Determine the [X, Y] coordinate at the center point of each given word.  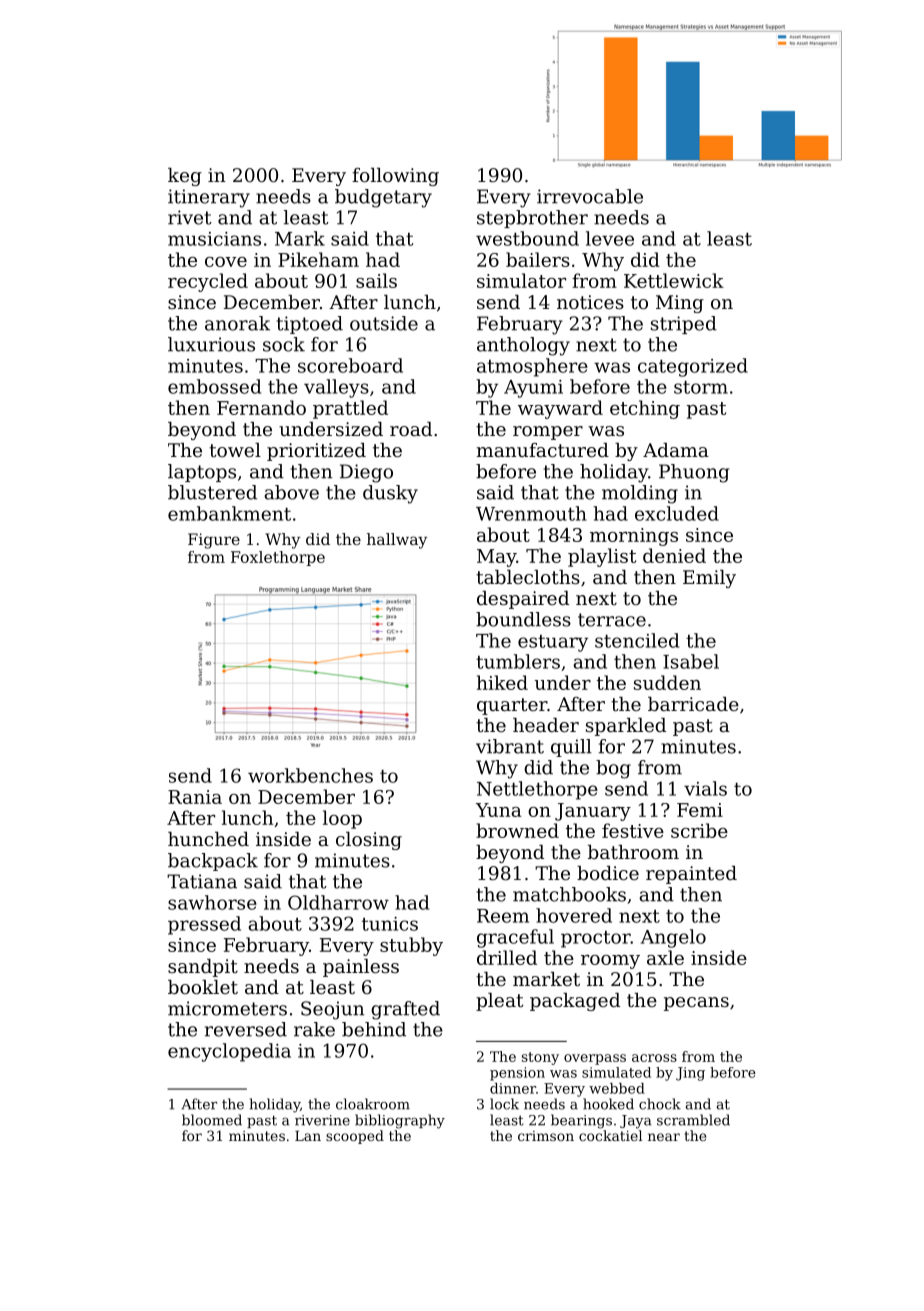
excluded [677, 513]
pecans [696, 1004]
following [395, 177]
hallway [397, 541]
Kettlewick [674, 280]
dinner [513, 1088]
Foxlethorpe [278, 558]
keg [185, 177]
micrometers [227, 1008]
